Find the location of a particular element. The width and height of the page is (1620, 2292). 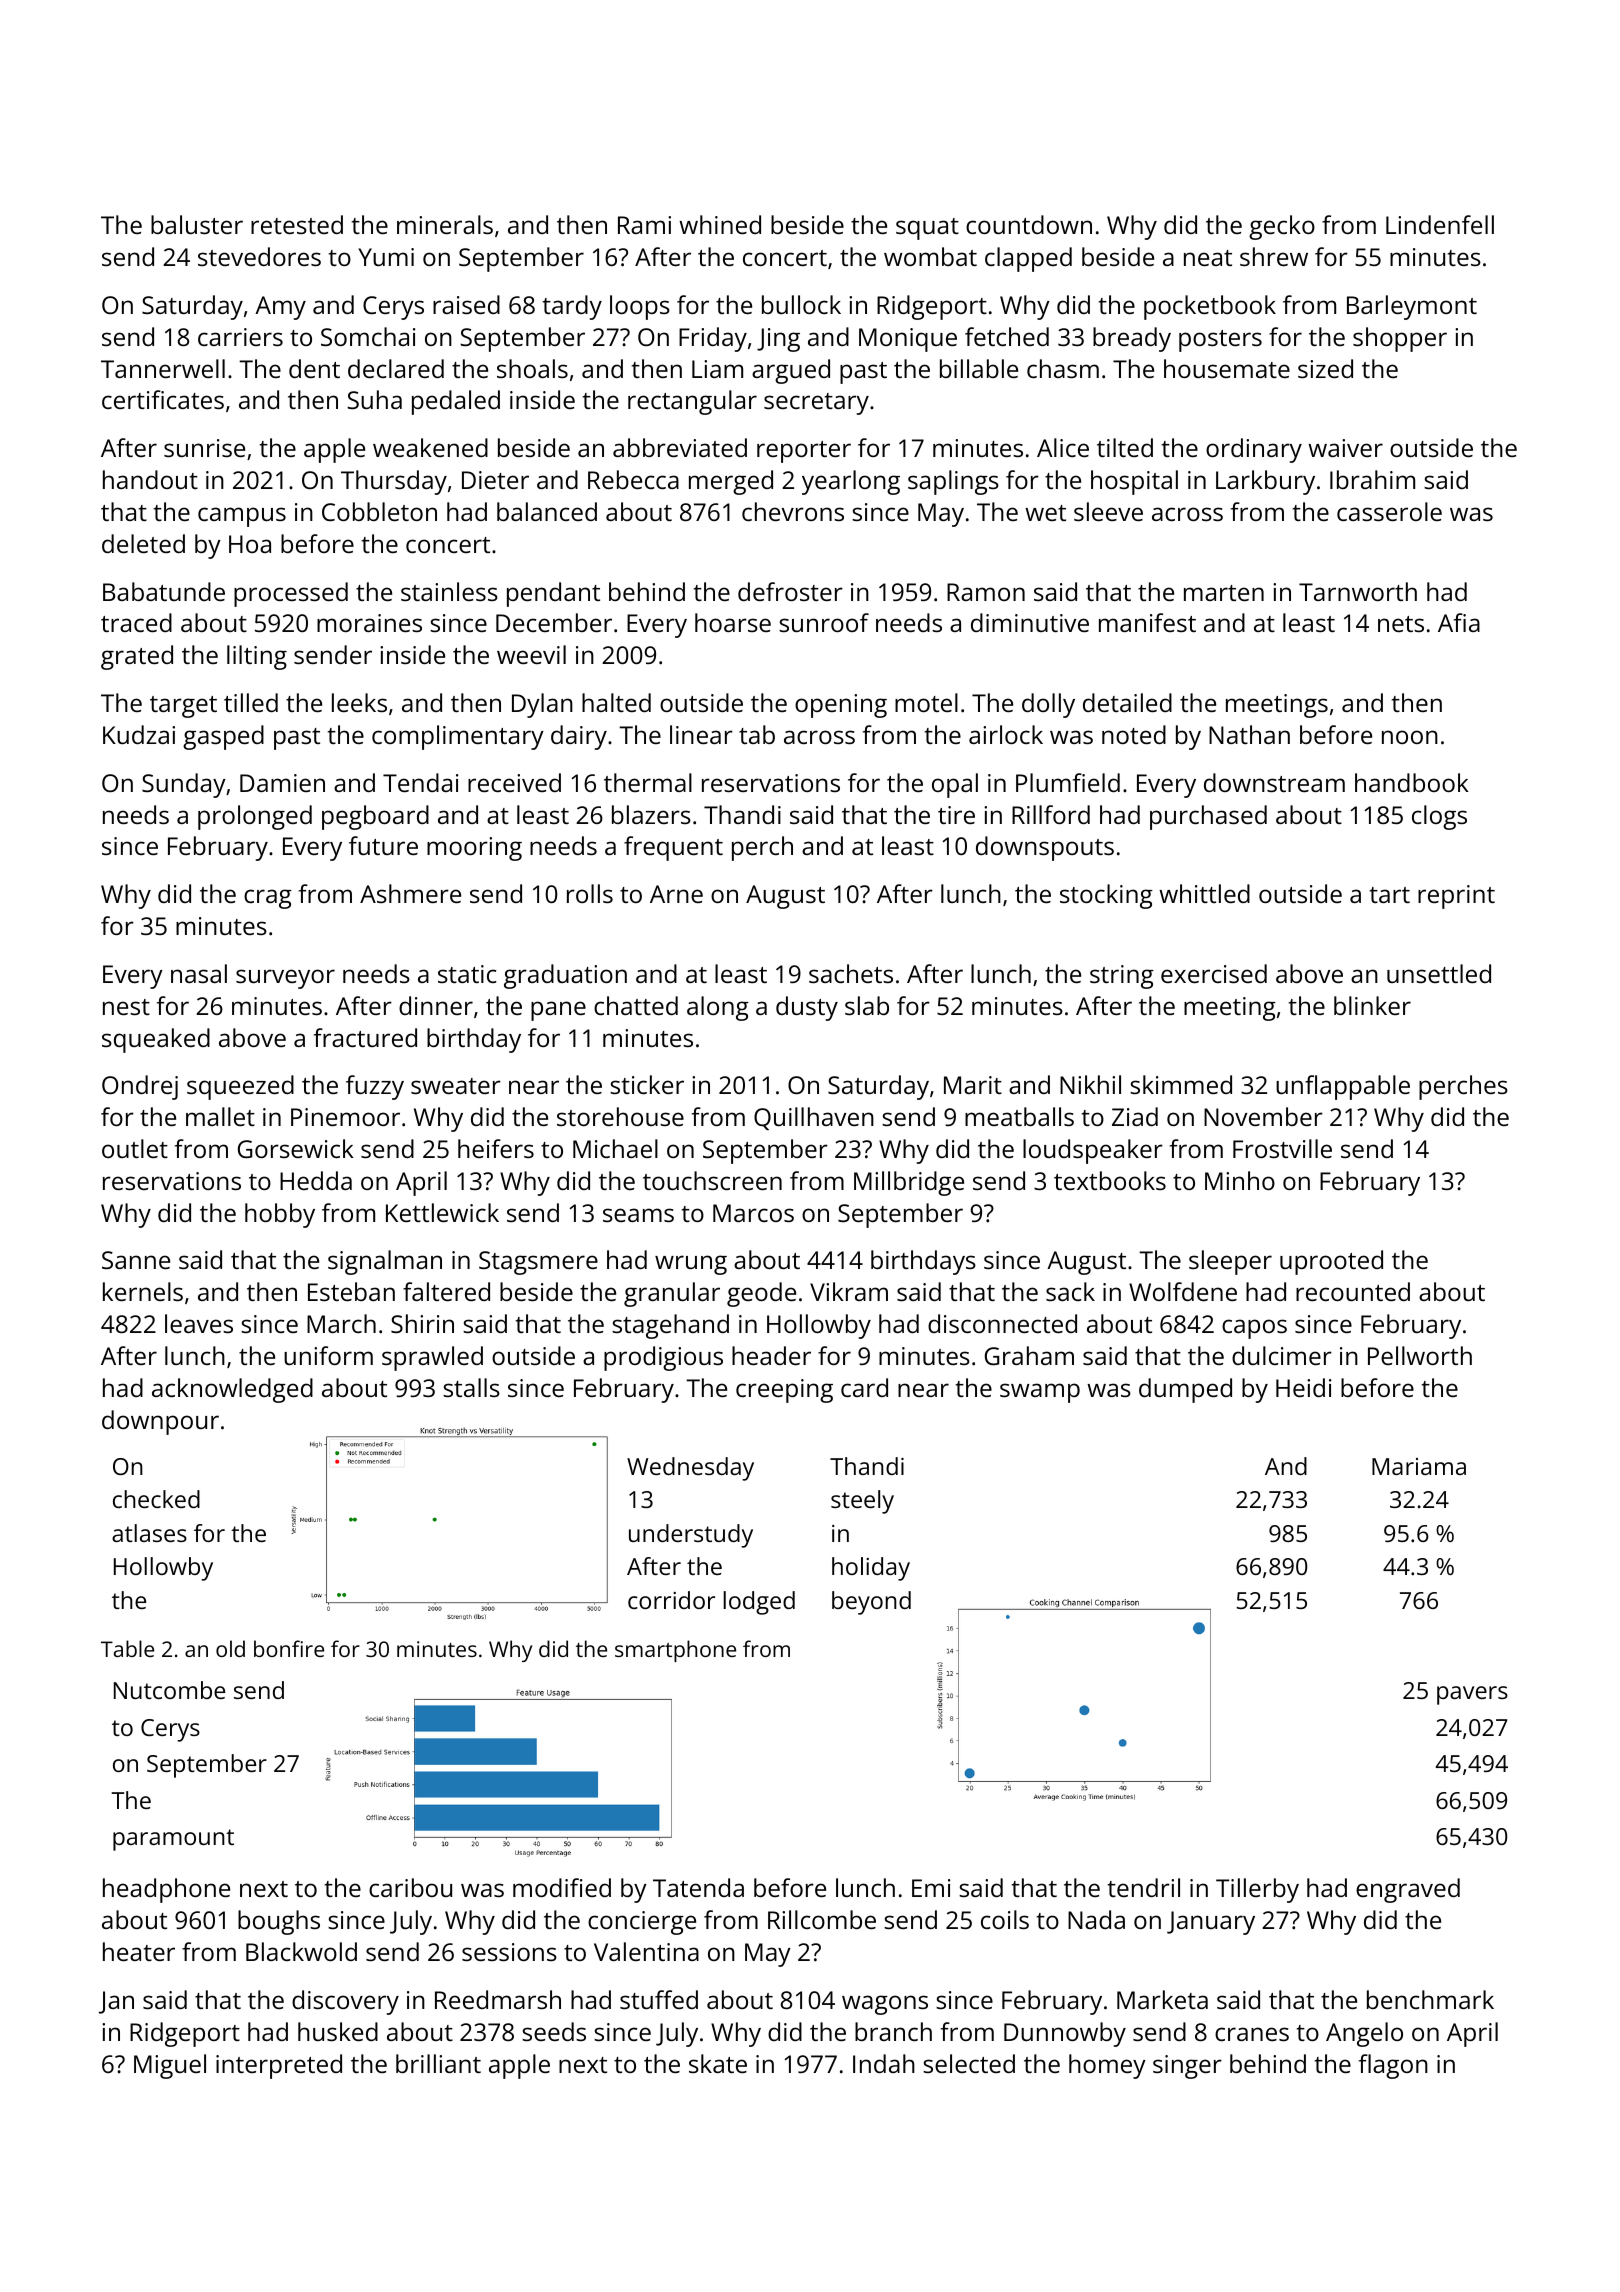

selected is located at coordinates (969, 2063).
